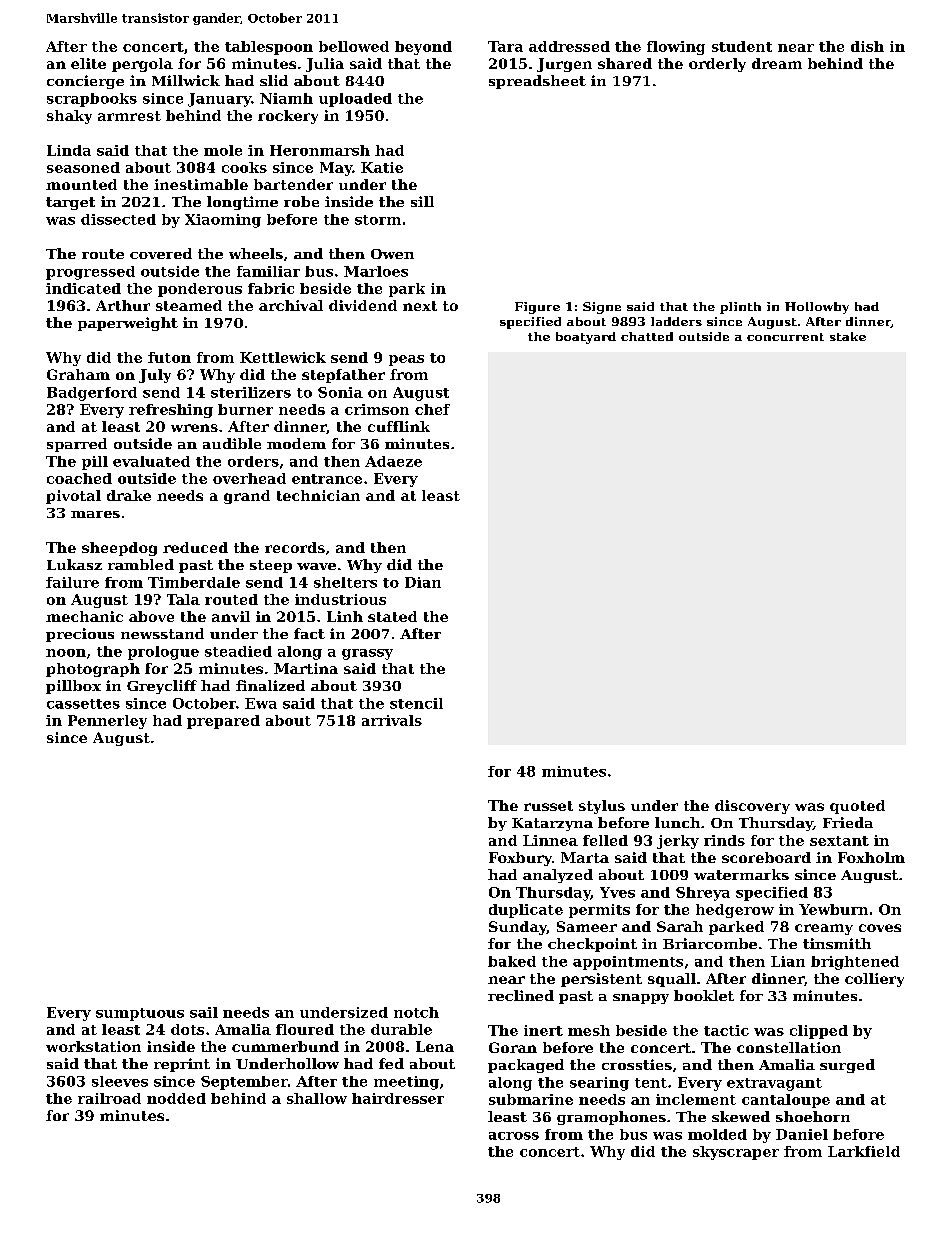 This image has height=1233, width=952. What do you see at coordinates (514, 1136) in the image?
I see `across` at bounding box center [514, 1136].
